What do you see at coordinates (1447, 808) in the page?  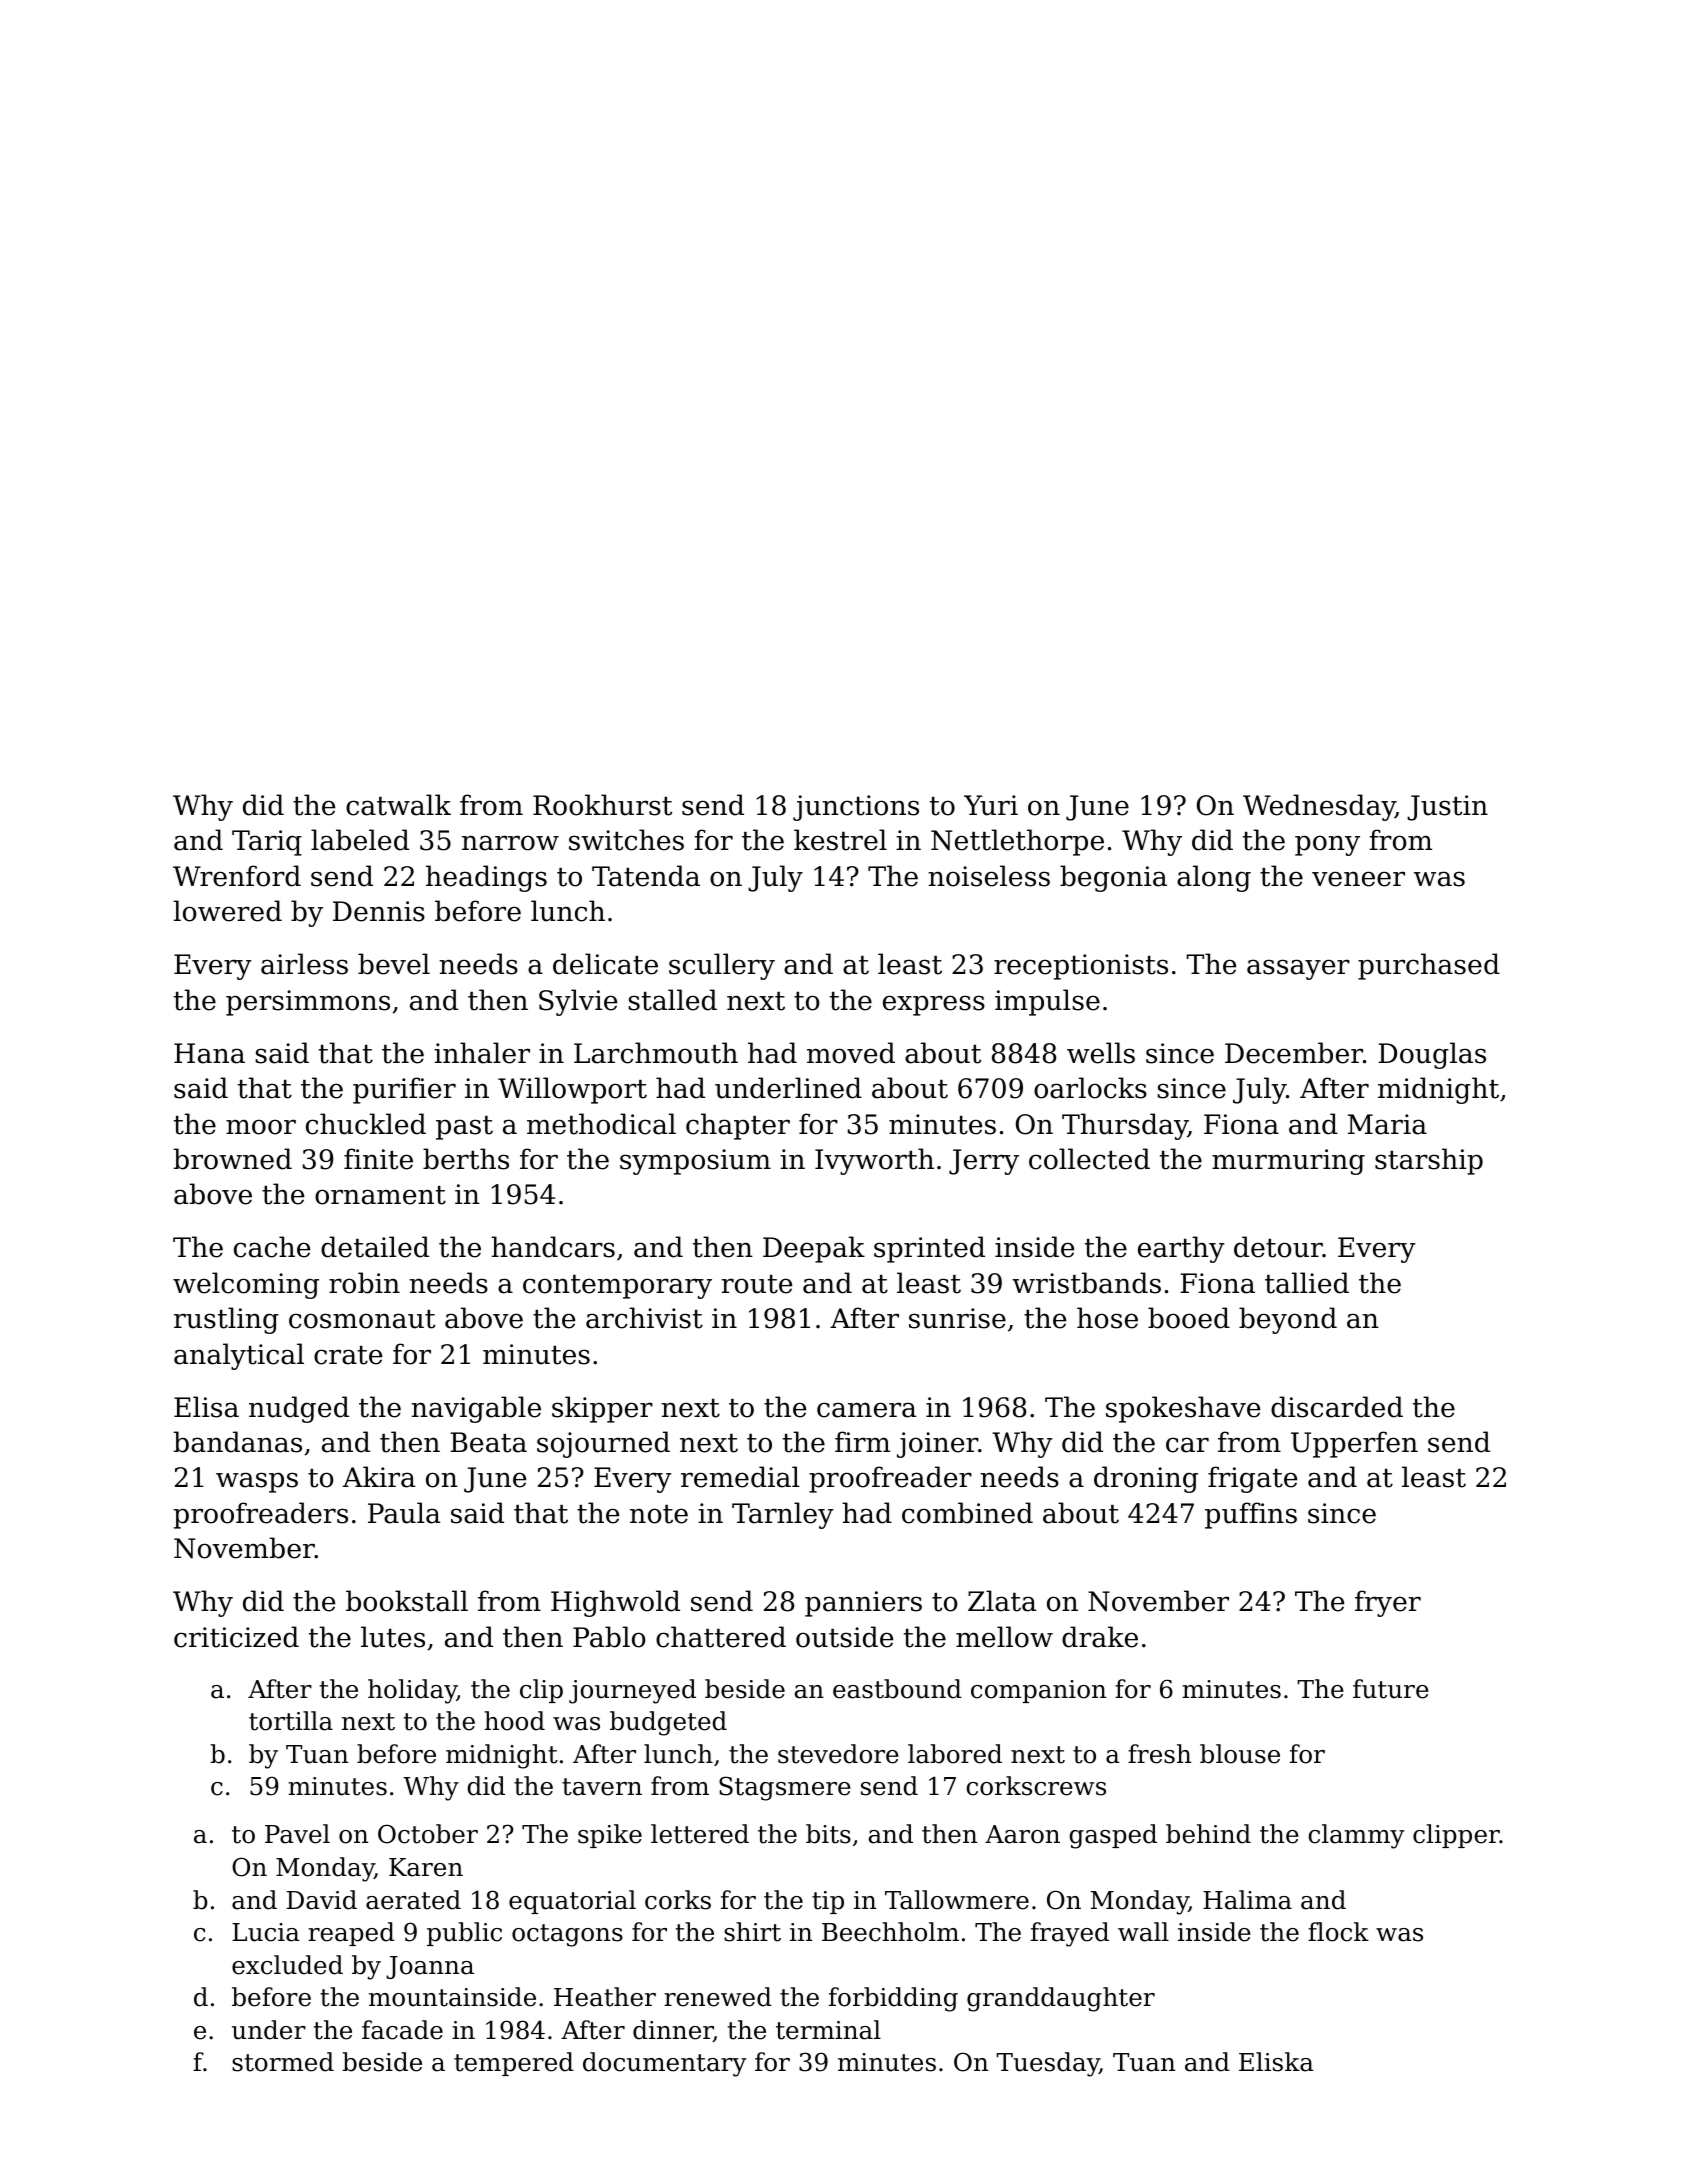 I see `Justin` at bounding box center [1447, 808].
